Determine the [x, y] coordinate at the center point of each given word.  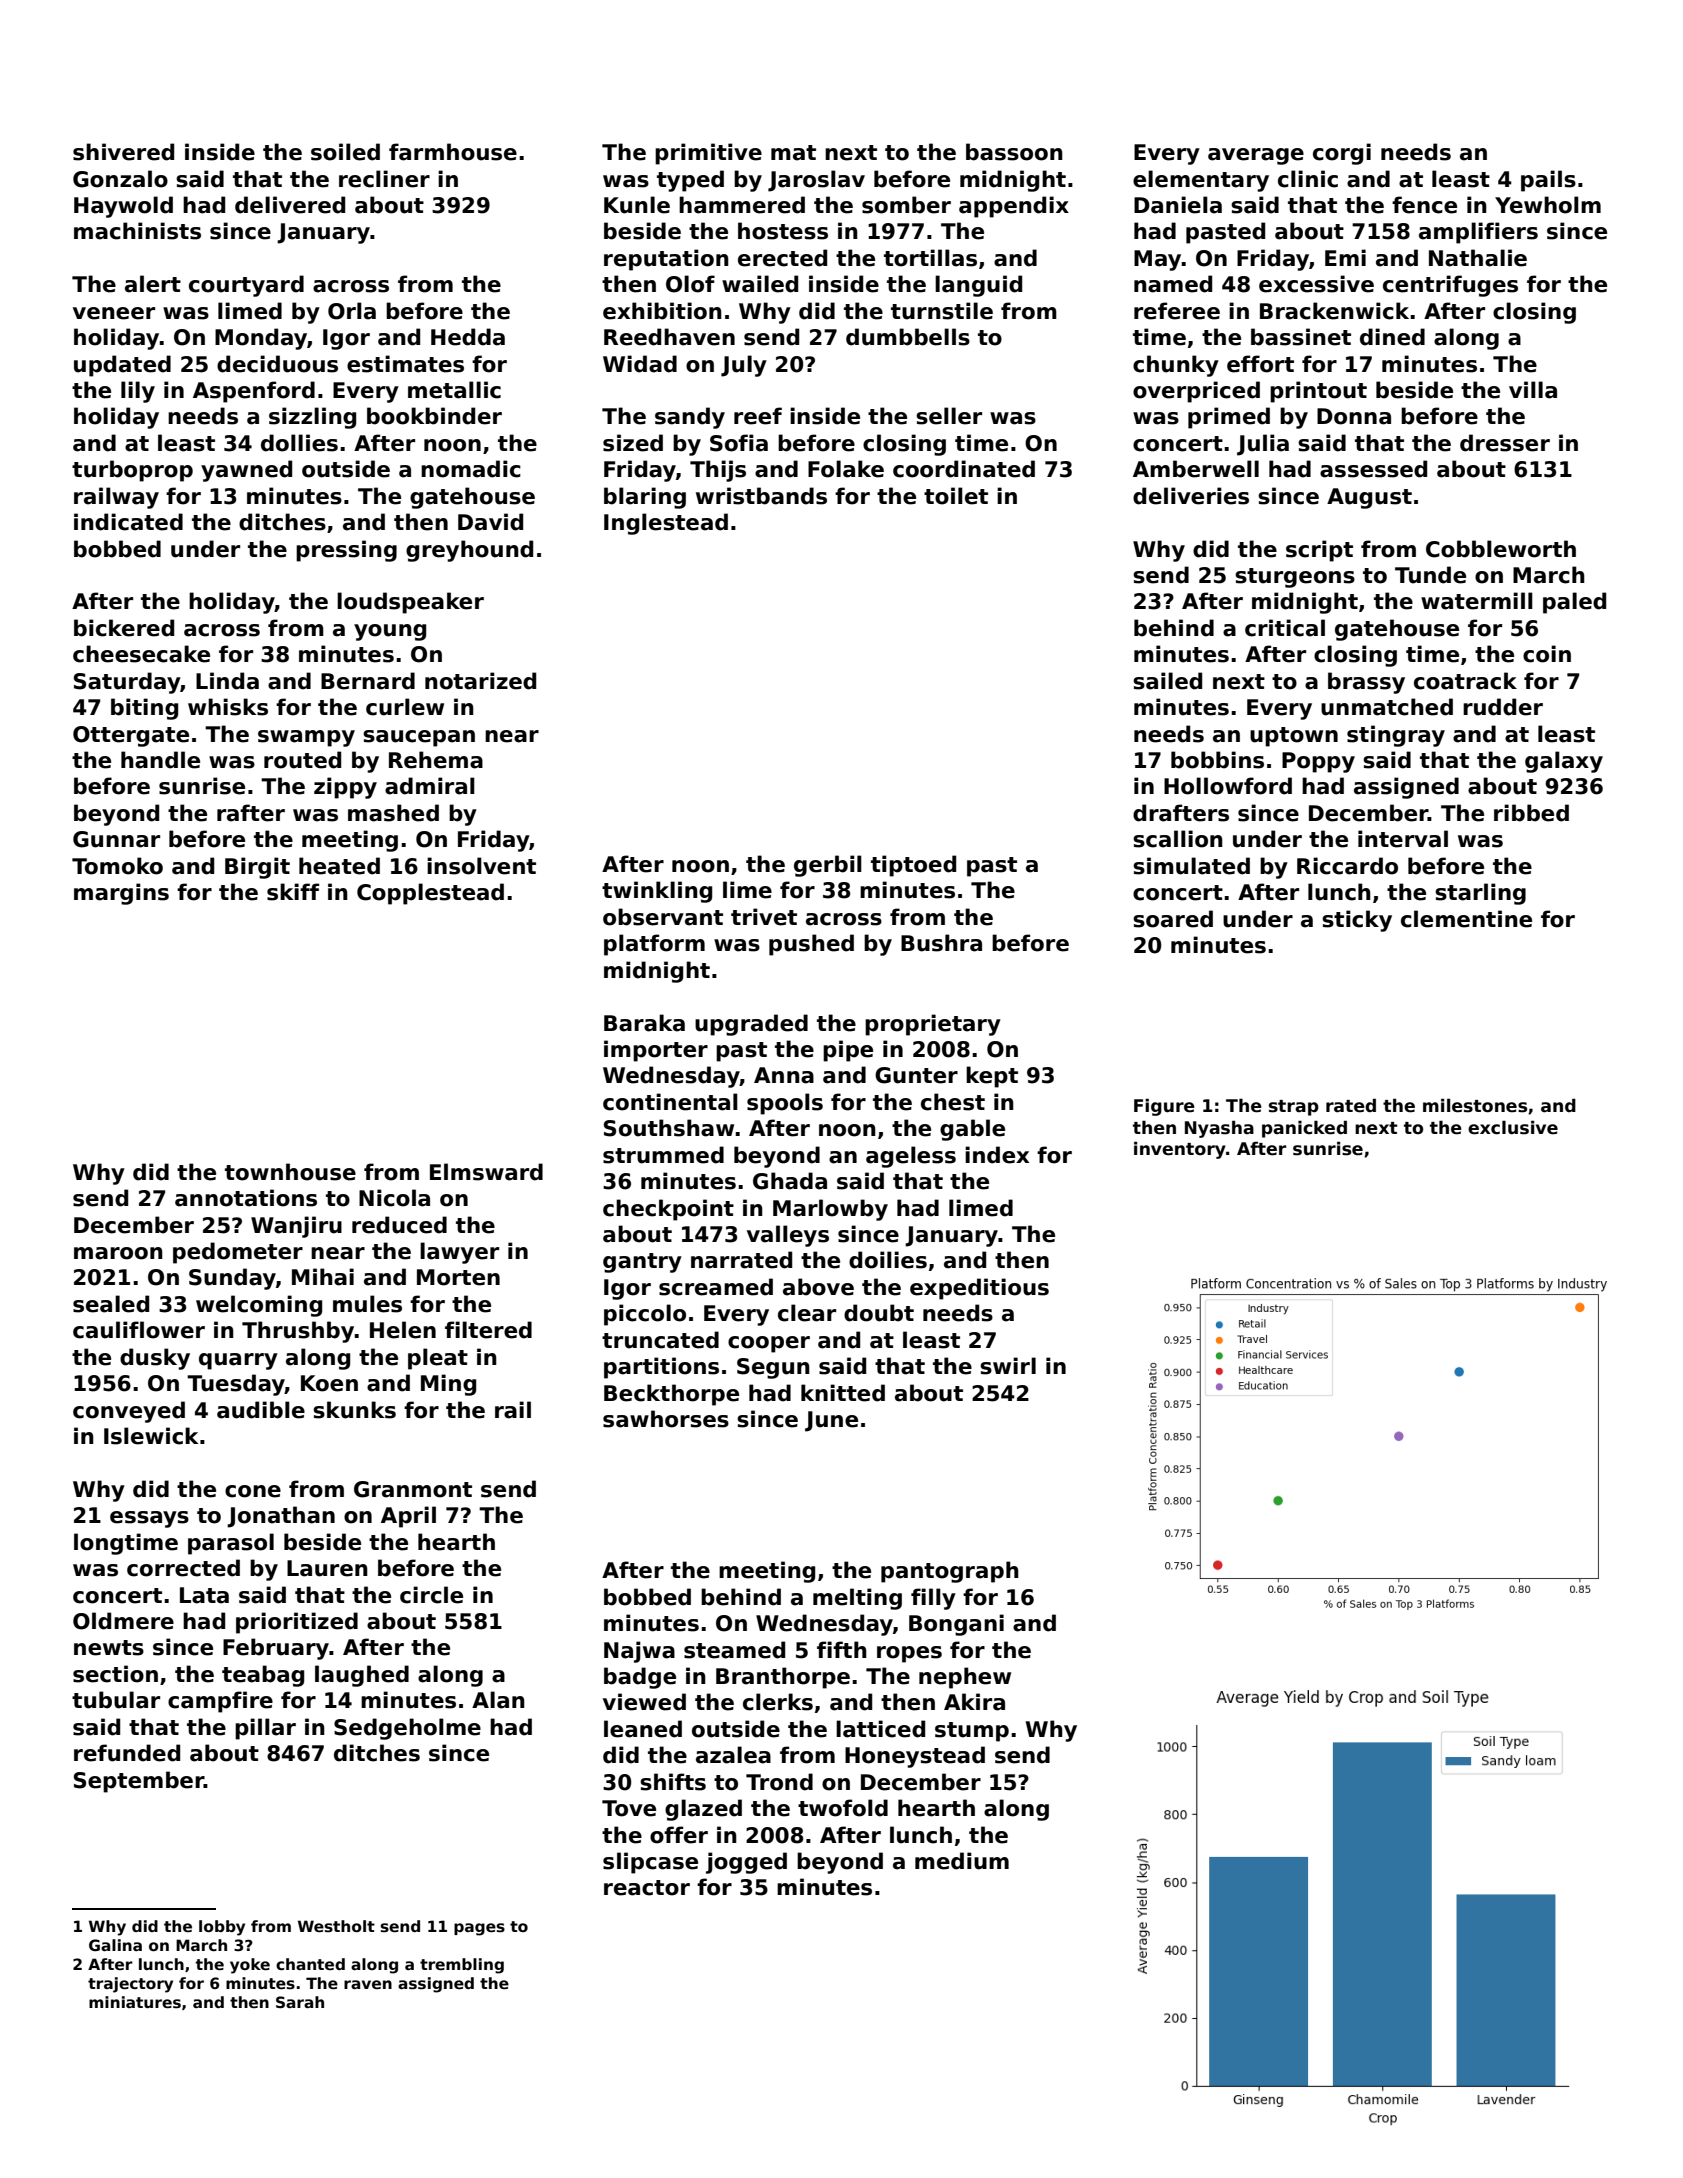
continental [670, 1102]
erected [782, 258]
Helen [403, 1330]
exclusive [1513, 1127]
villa [1533, 390]
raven [368, 1984]
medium [962, 1861]
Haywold [123, 207]
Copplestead [430, 894]
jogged [746, 1863]
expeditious [979, 1289]
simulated [1191, 866]
